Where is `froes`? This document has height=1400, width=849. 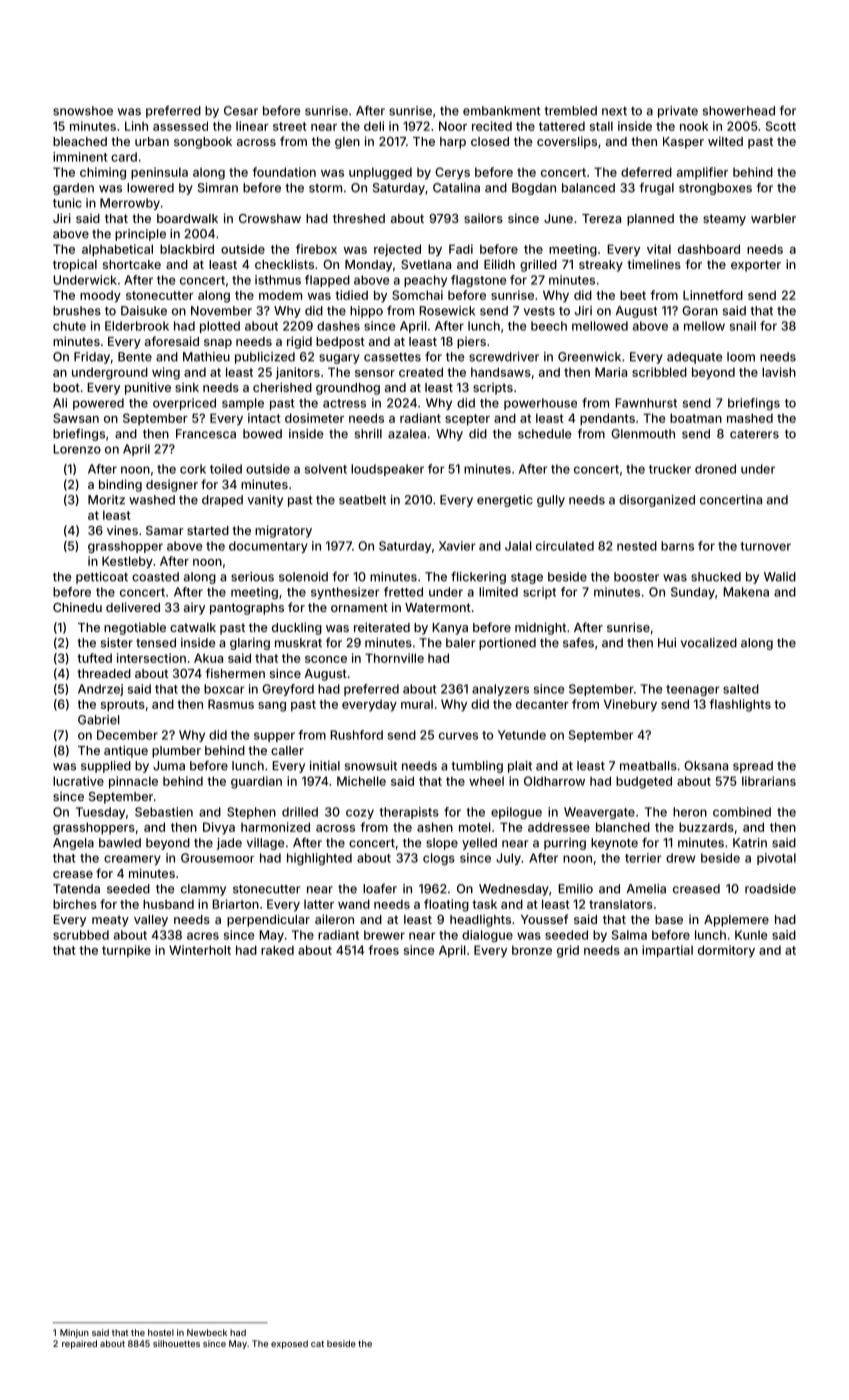
froes is located at coordinates (383, 950).
